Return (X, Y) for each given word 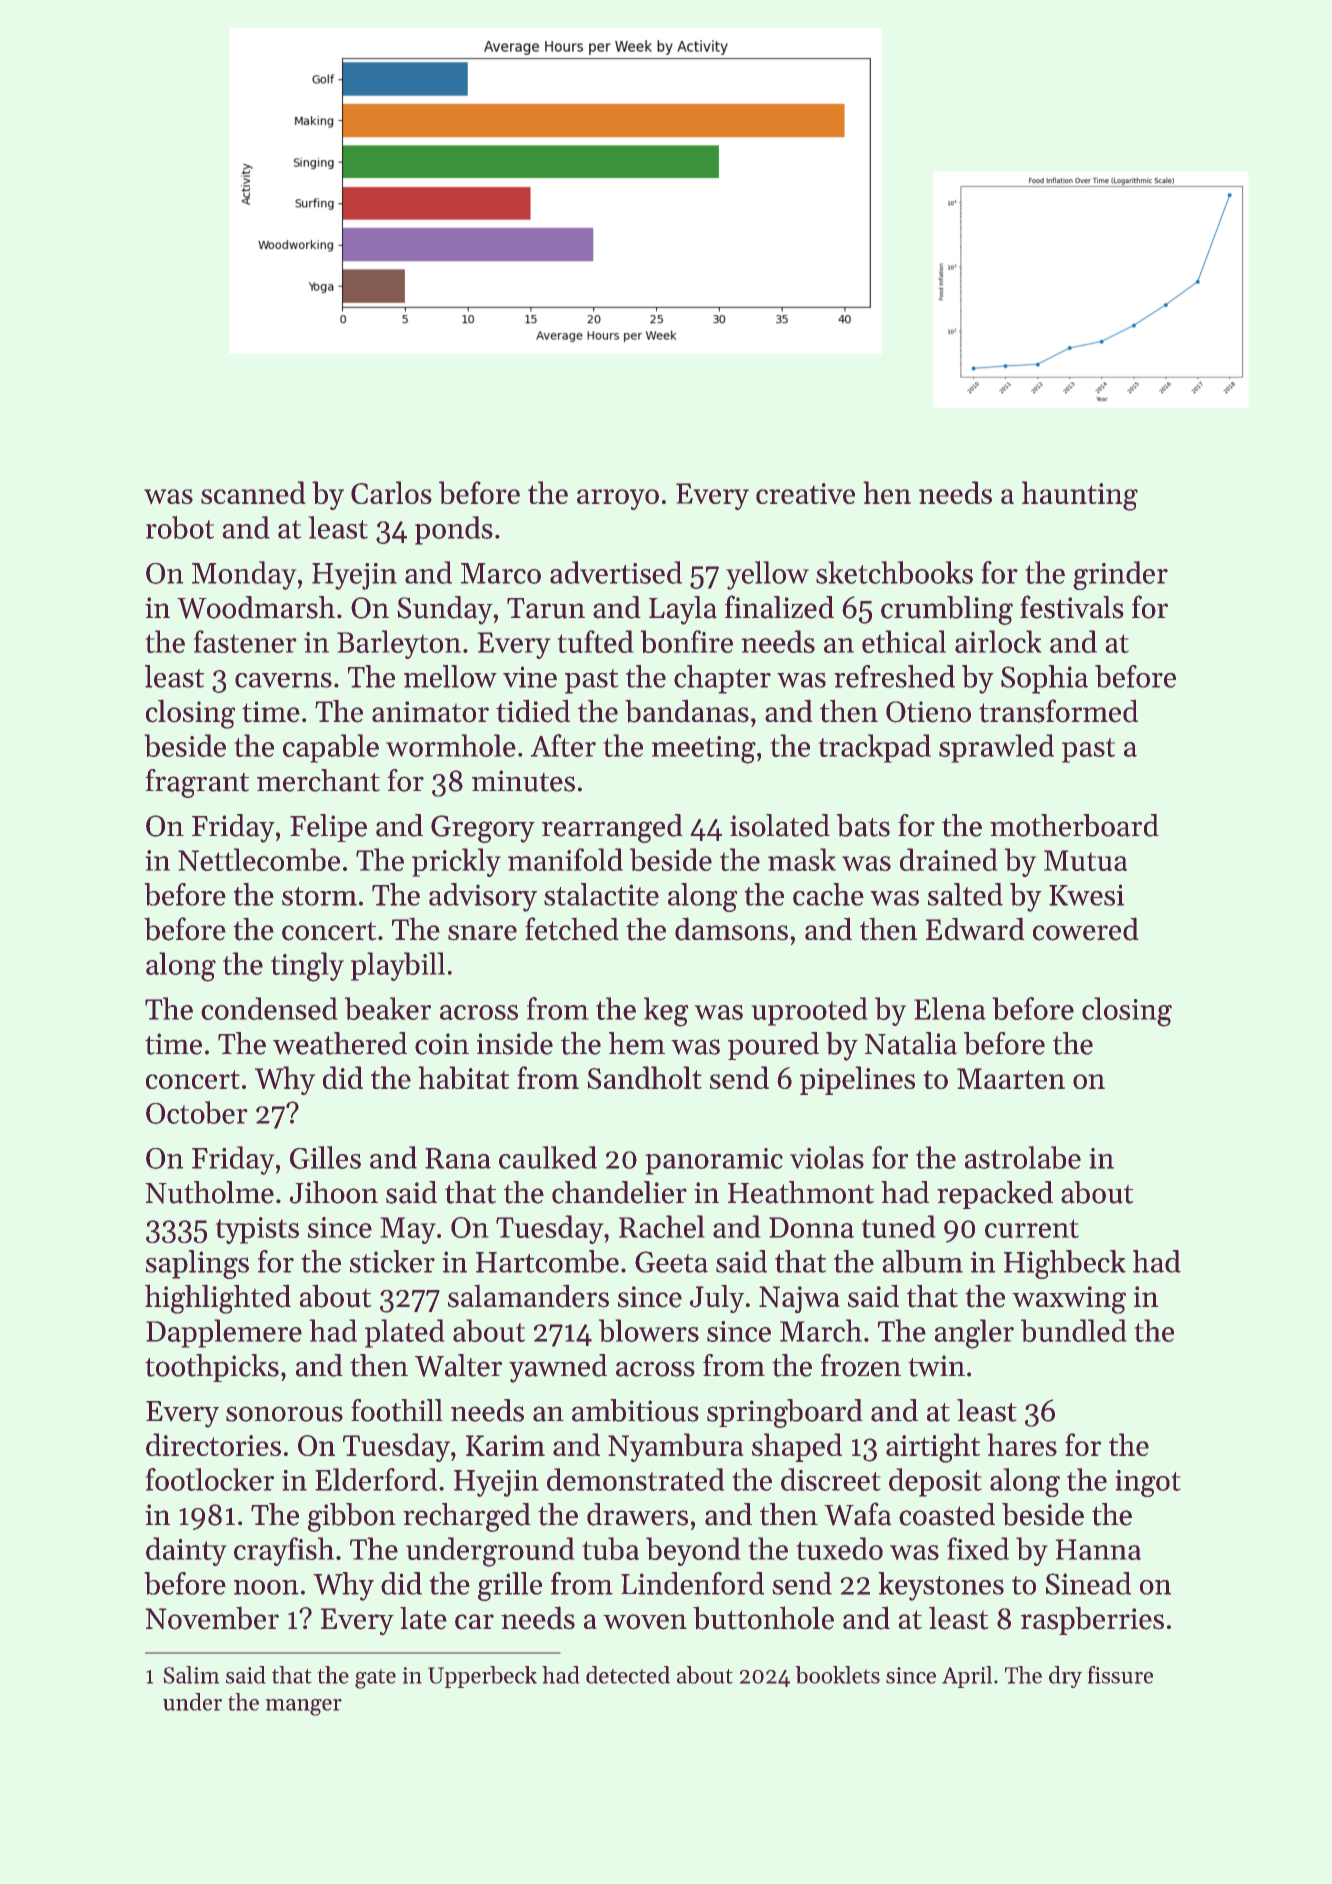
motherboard (1074, 825)
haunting (1080, 496)
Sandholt (644, 1077)
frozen (861, 1365)
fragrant (197, 783)
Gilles (325, 1157)
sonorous (284, 1414)
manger (303, 1707)
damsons (731, 929)
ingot (1148, 1483)
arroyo (618, 499)
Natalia (911, 1043)
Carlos (391, 492)
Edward (975, 929)
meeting (704, 750)
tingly (307, 967)
